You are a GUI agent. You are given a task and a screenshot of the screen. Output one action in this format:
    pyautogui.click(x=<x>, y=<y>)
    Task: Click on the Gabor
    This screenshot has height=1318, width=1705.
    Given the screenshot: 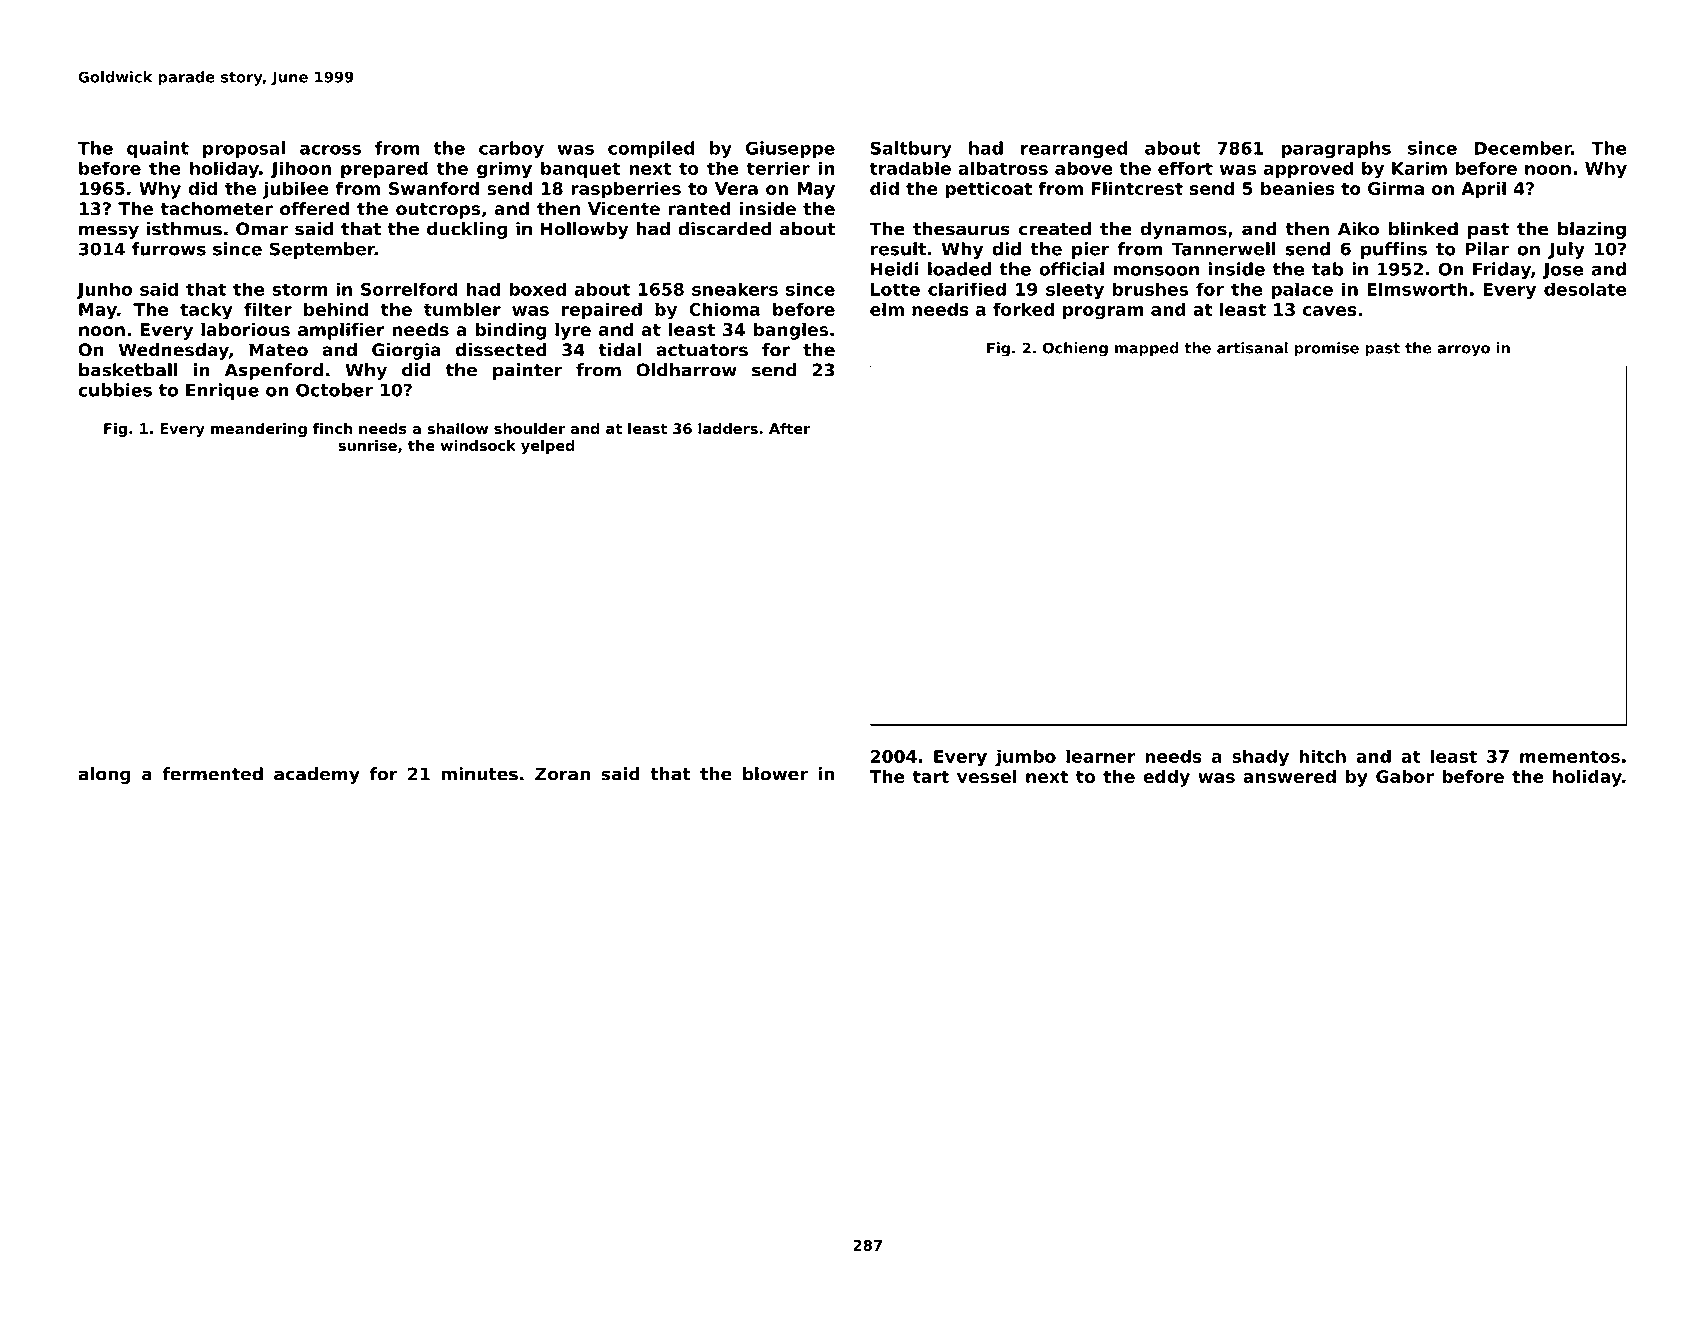 What is the action you would take?
    pyautogui.click(x=1405, y=776)
